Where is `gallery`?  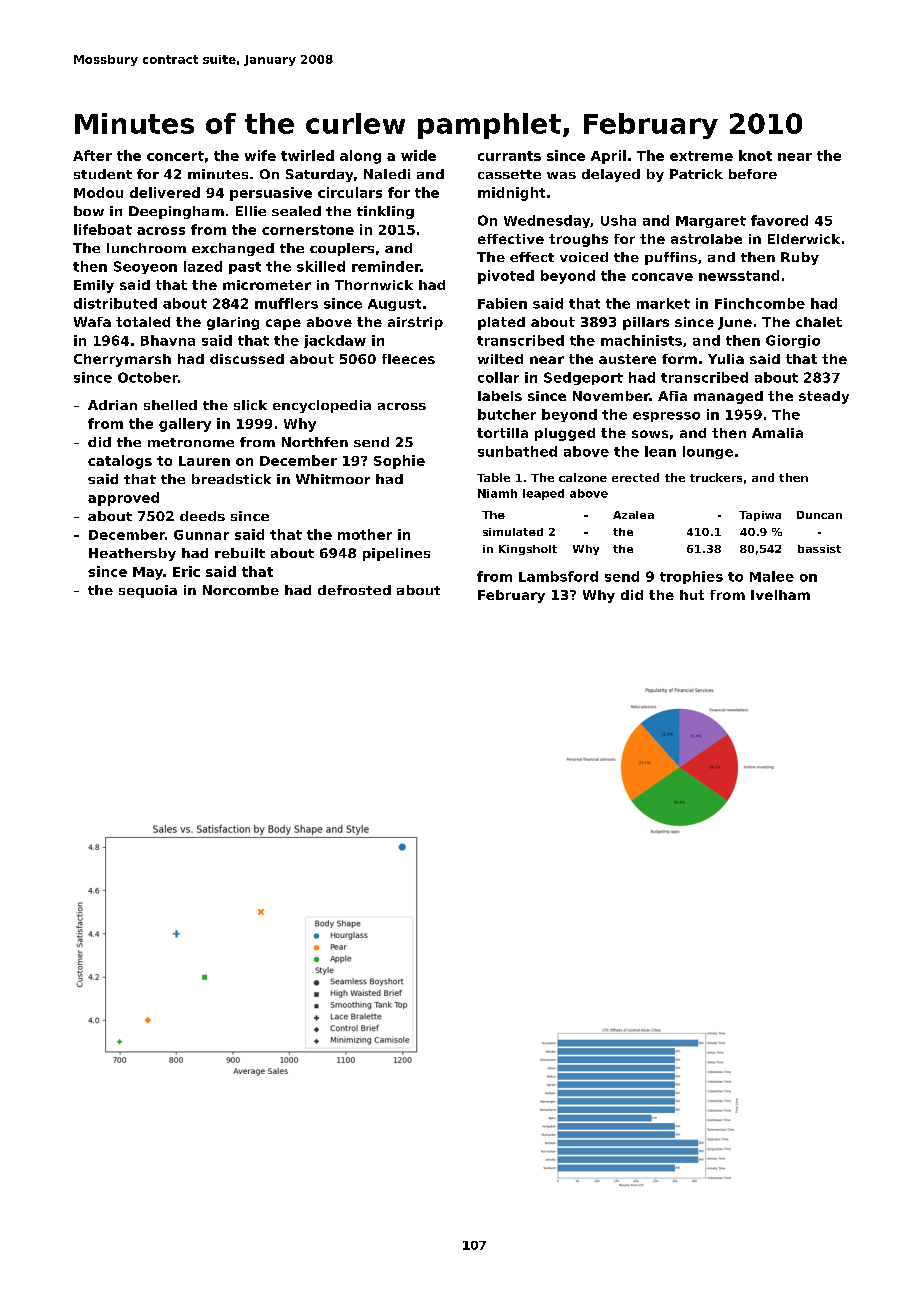
gallery is located at coordinates (185, 425).
